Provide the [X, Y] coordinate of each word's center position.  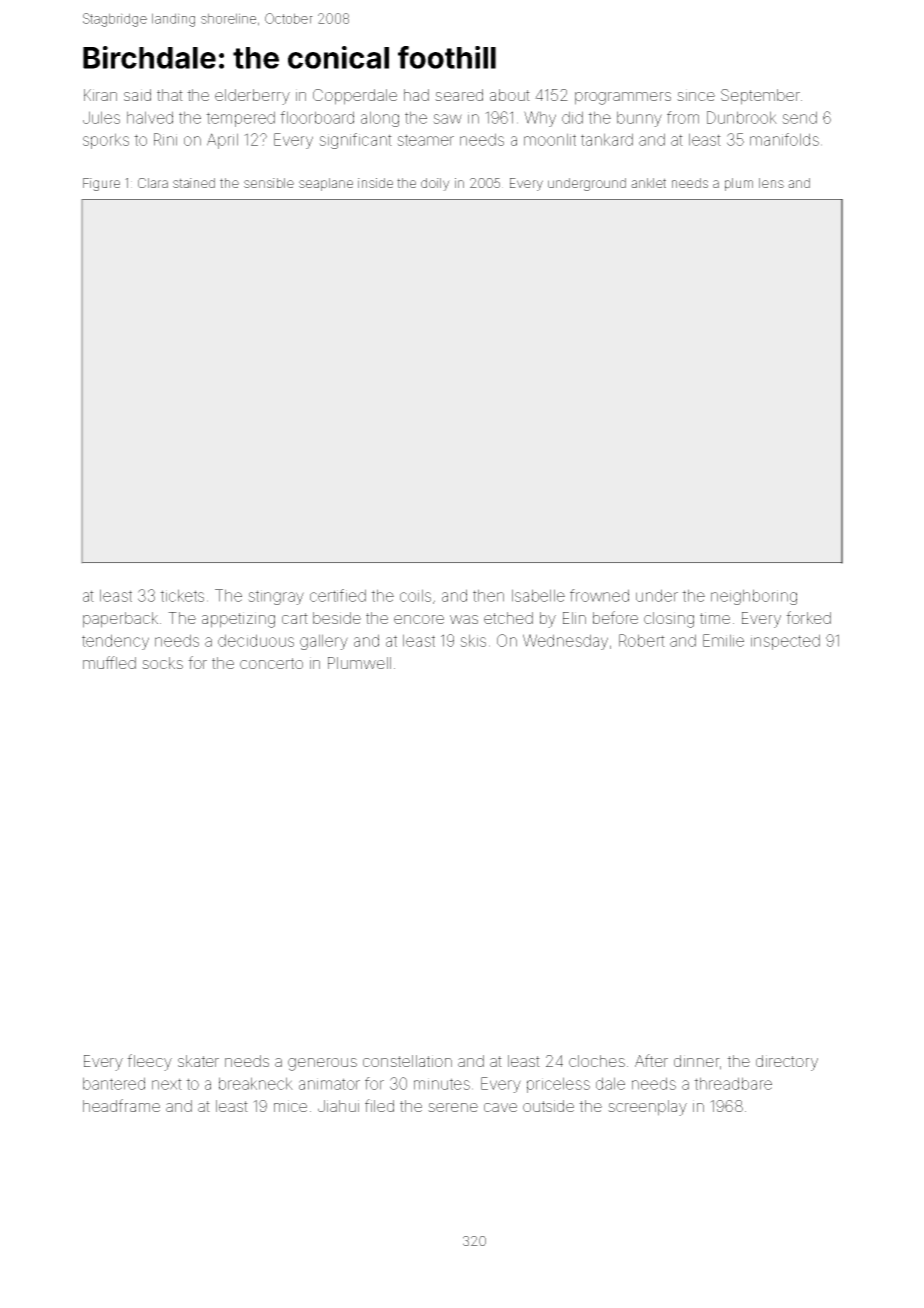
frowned [599, 595]
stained [194, 183]
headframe [121, 1105]
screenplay [647, 1108]
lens [771, 183]
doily [435, 184]
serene [453, 1107]
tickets [182, 595]
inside [375, 183]
